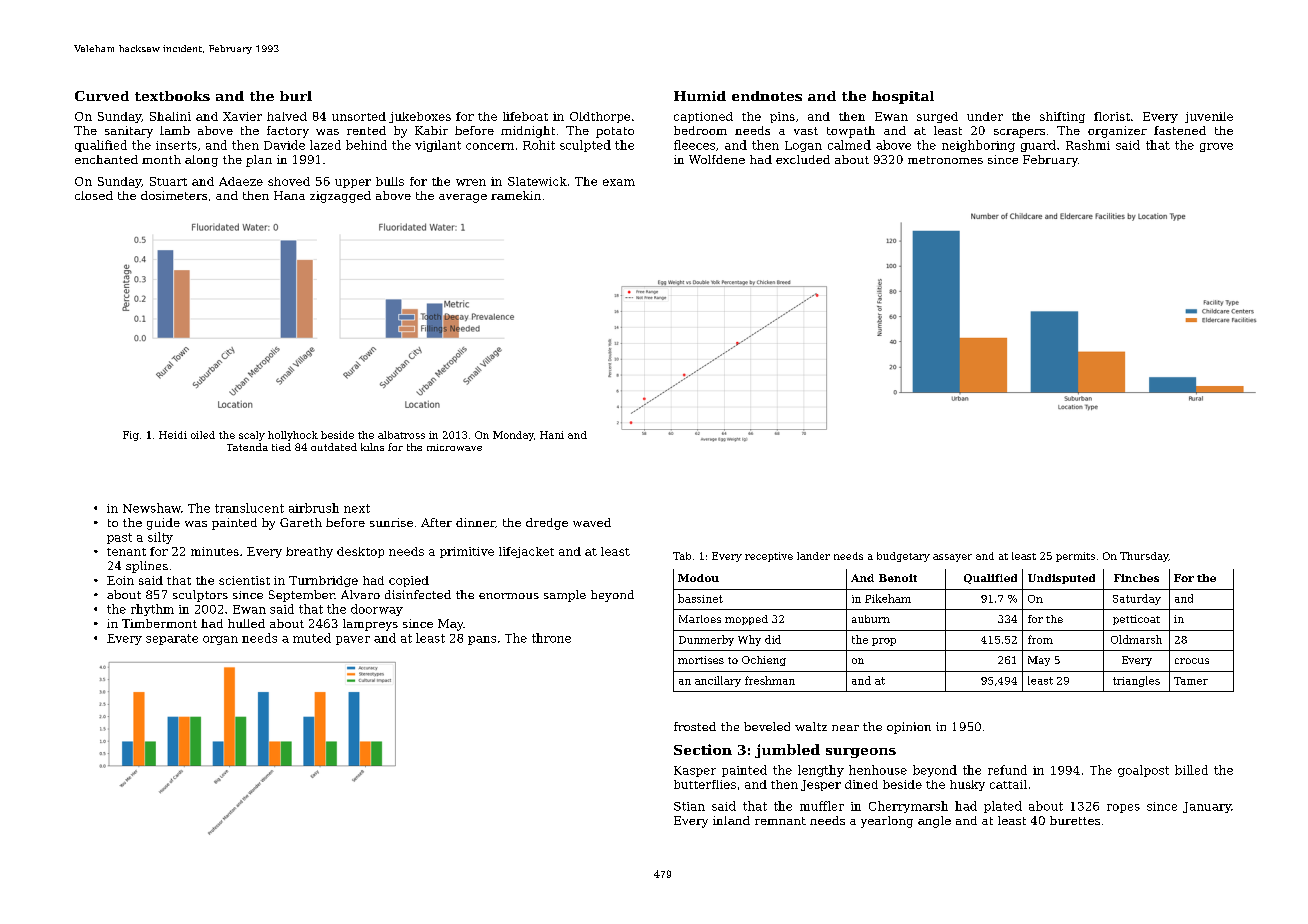 The width and height of the screenshot is (1308, 924). I want to click on outdated, so click(334, 447).
